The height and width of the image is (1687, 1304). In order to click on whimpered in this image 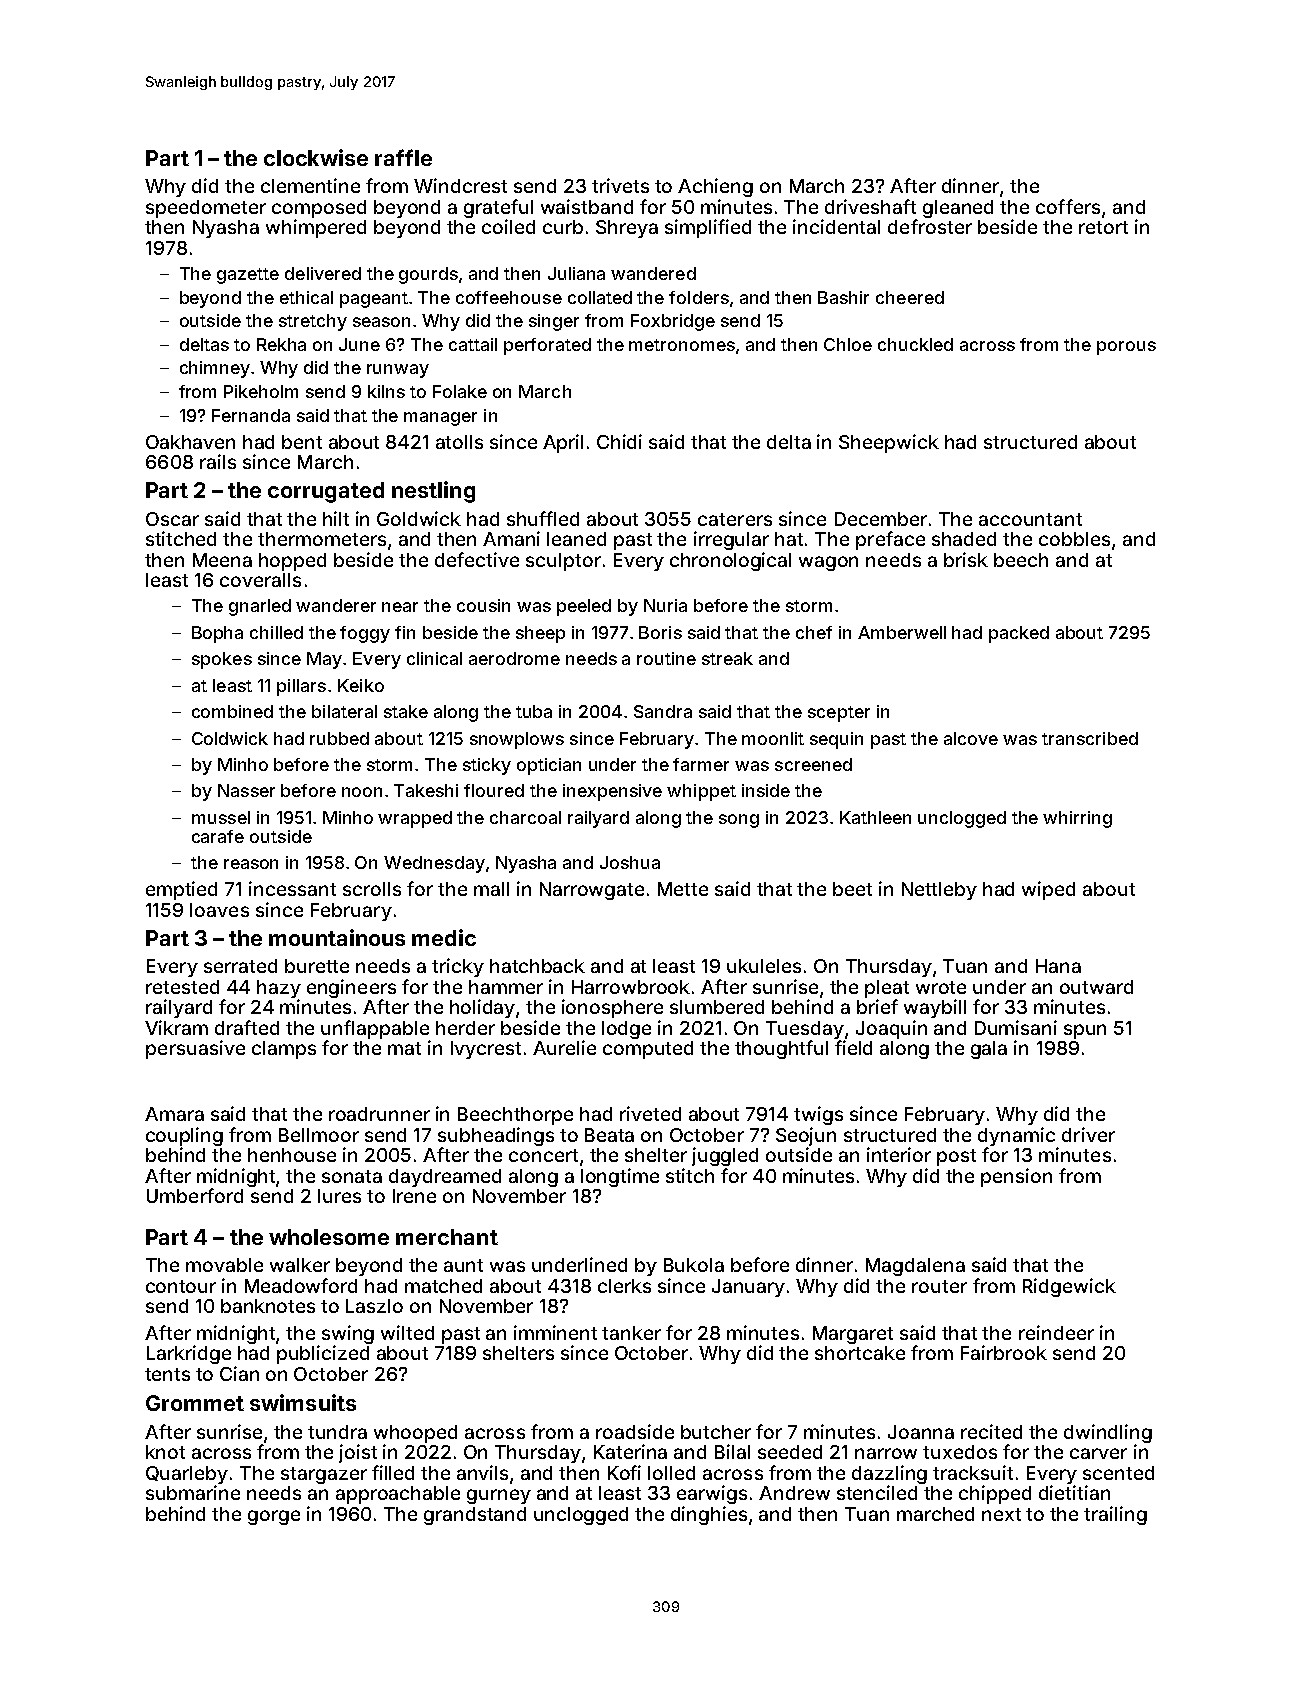, I will do `click(316, 228)`.
